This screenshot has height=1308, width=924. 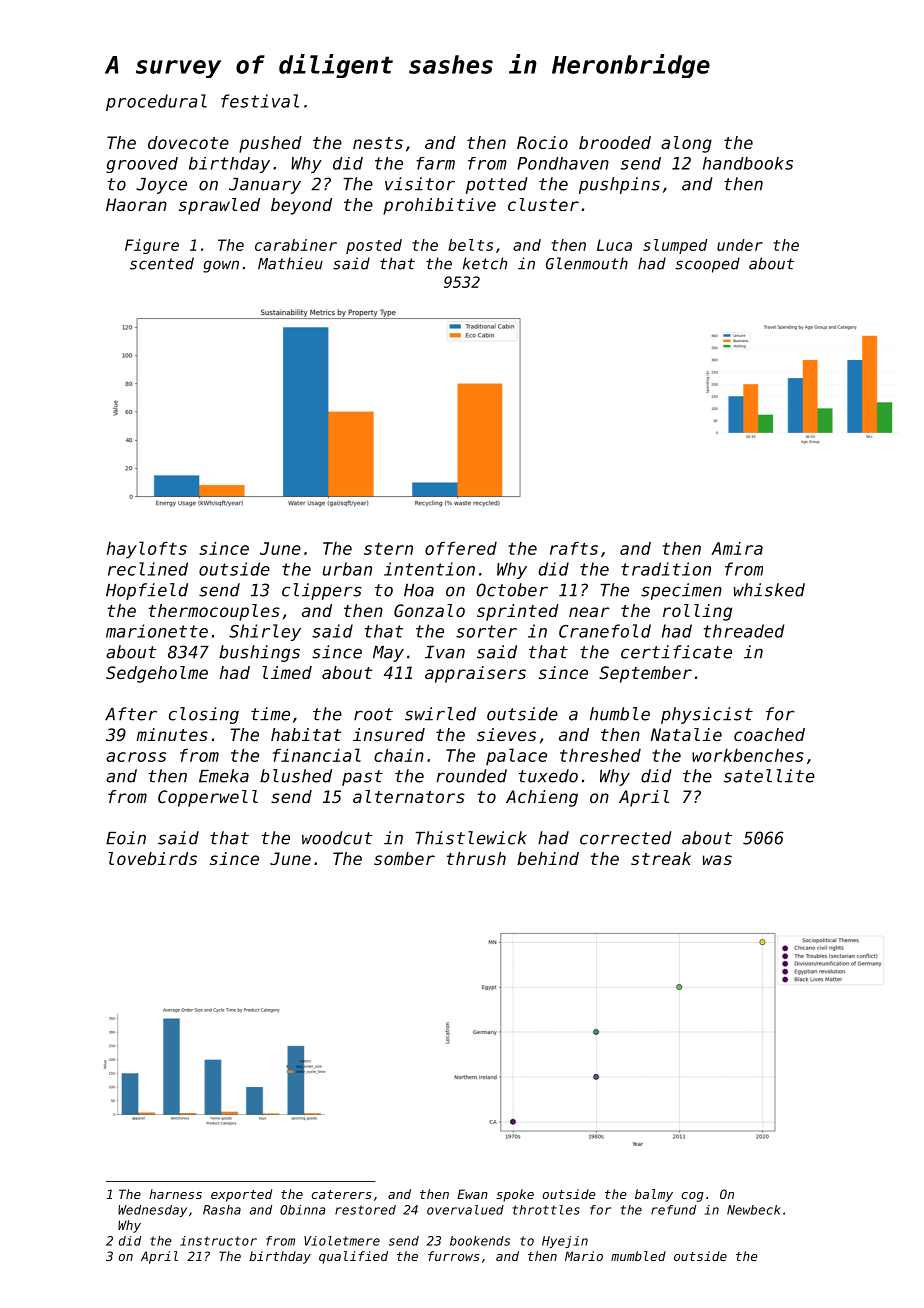 I want to click on instructor, so click(x=218, y=1241).
